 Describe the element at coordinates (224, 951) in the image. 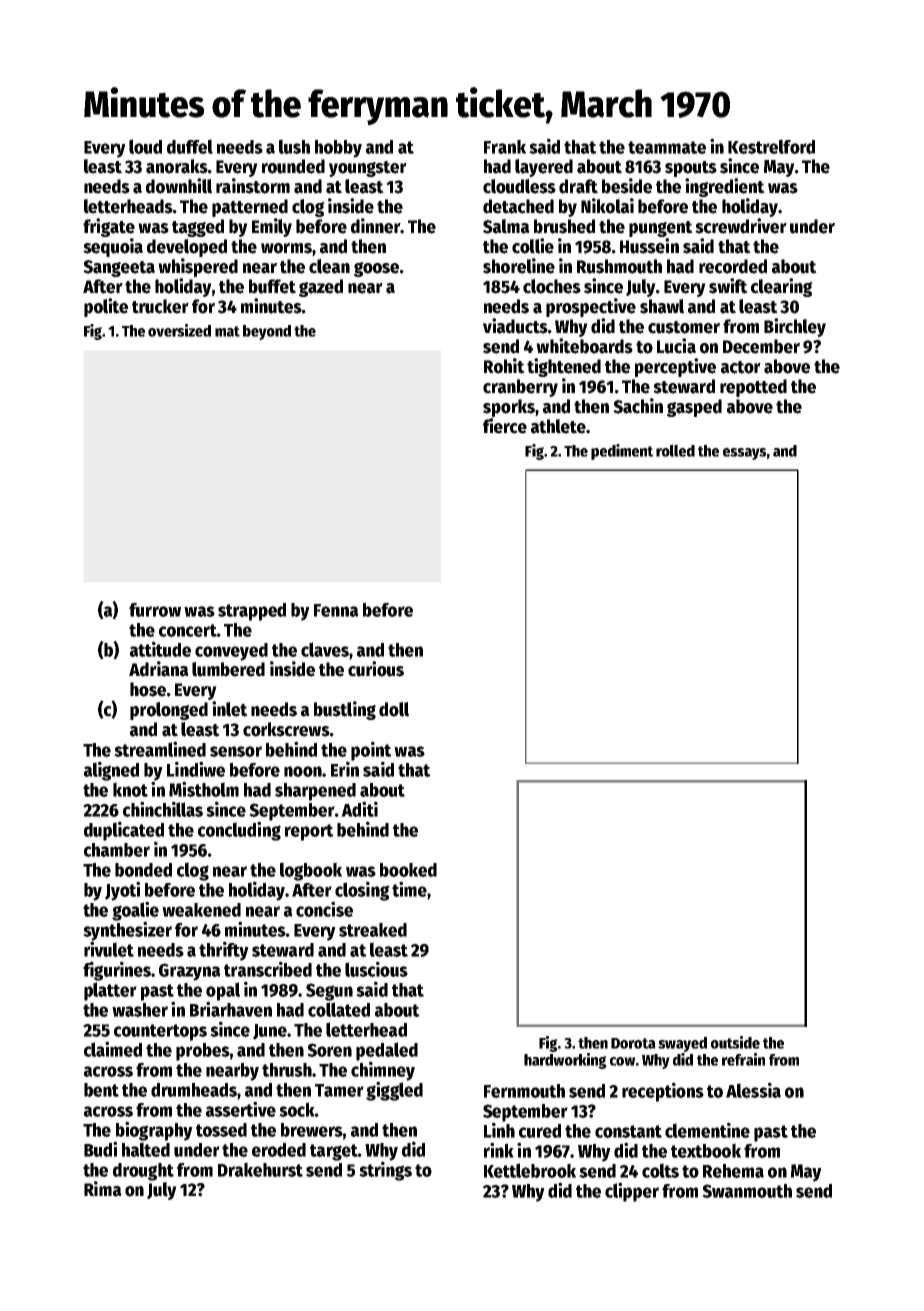

I see `thrifty` at that location.
